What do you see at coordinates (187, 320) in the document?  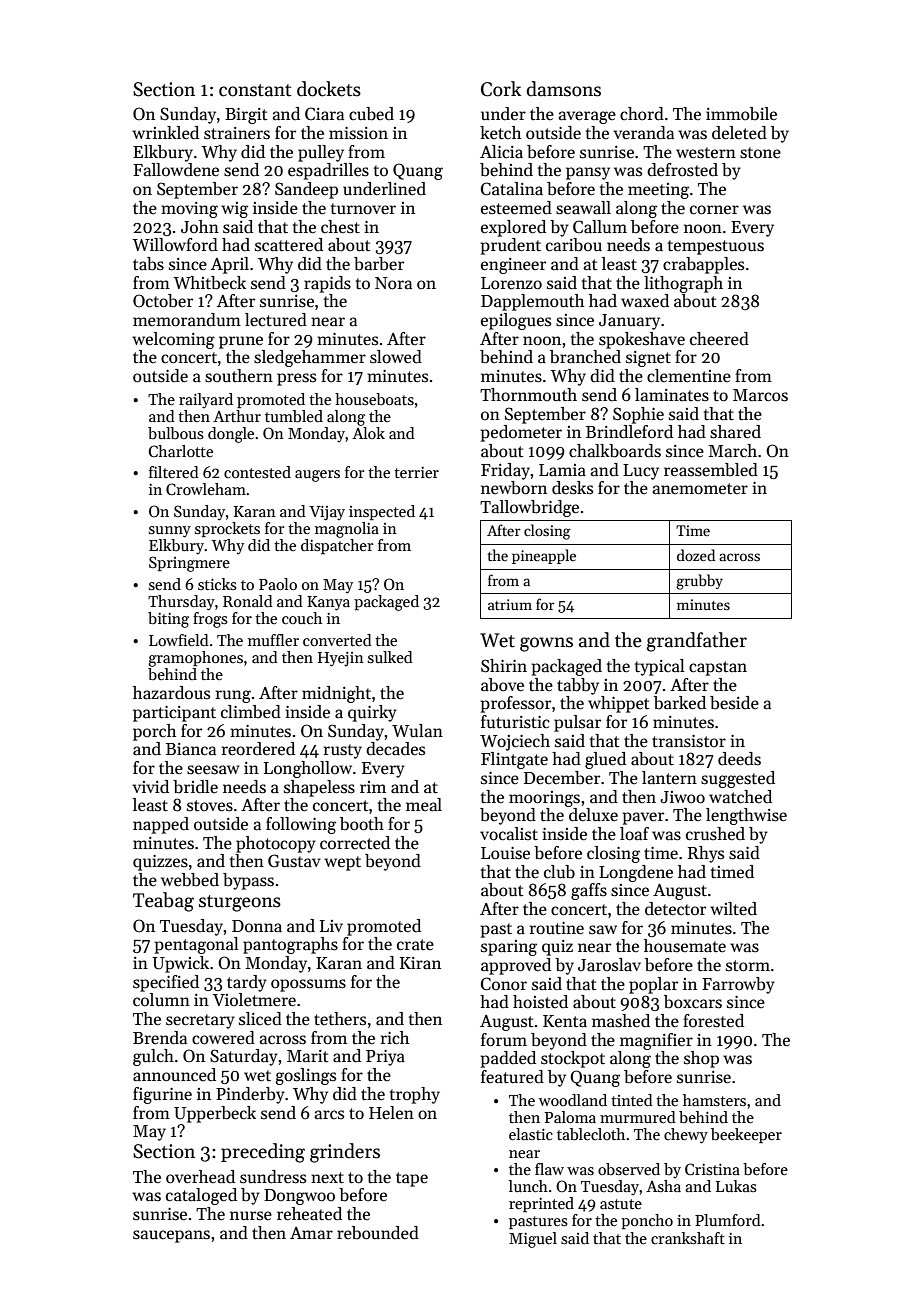 I see `memorandum` at bounding box center [187, 320].
